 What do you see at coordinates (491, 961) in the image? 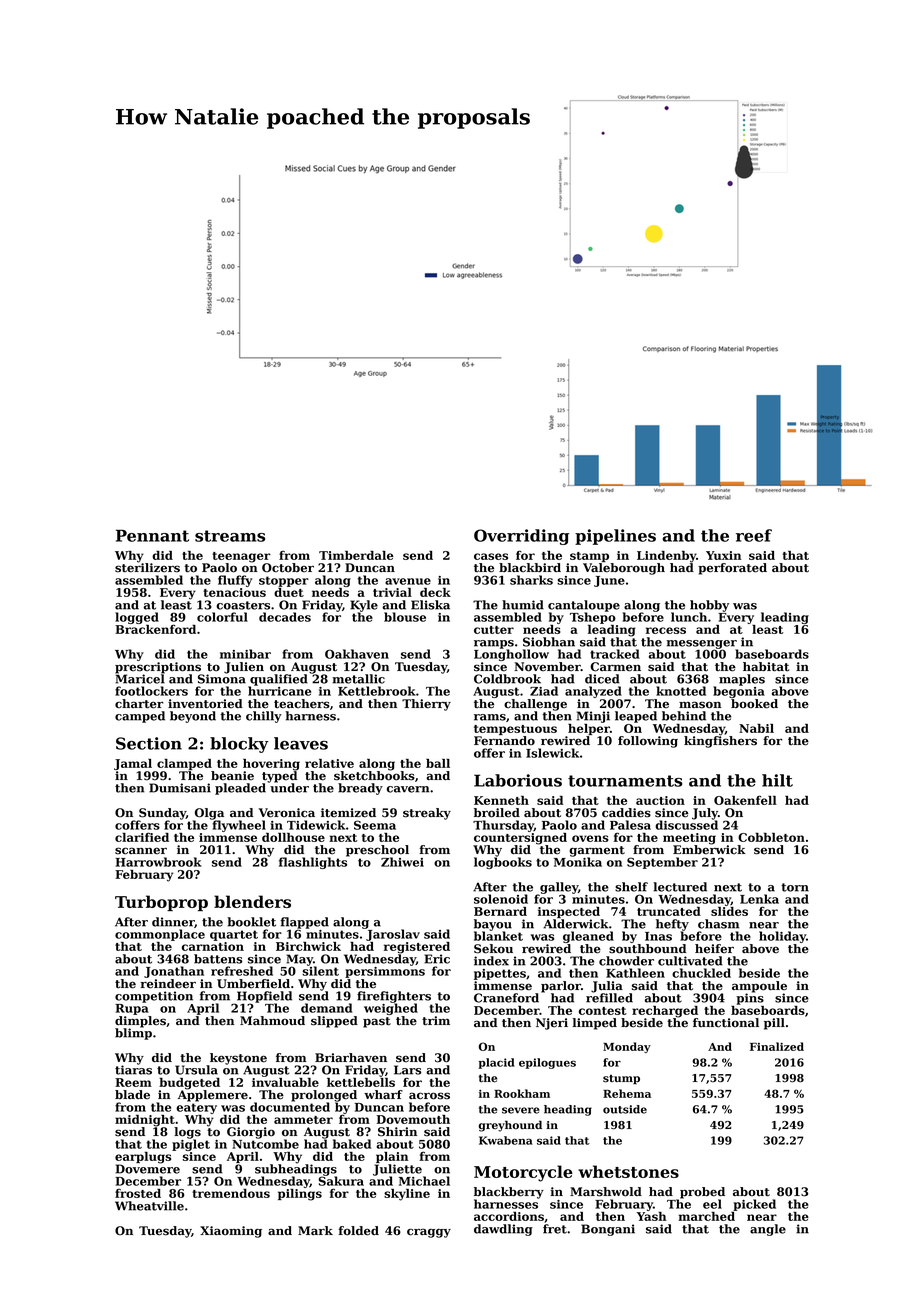
I see `index` at bounding box center [491, 961].
